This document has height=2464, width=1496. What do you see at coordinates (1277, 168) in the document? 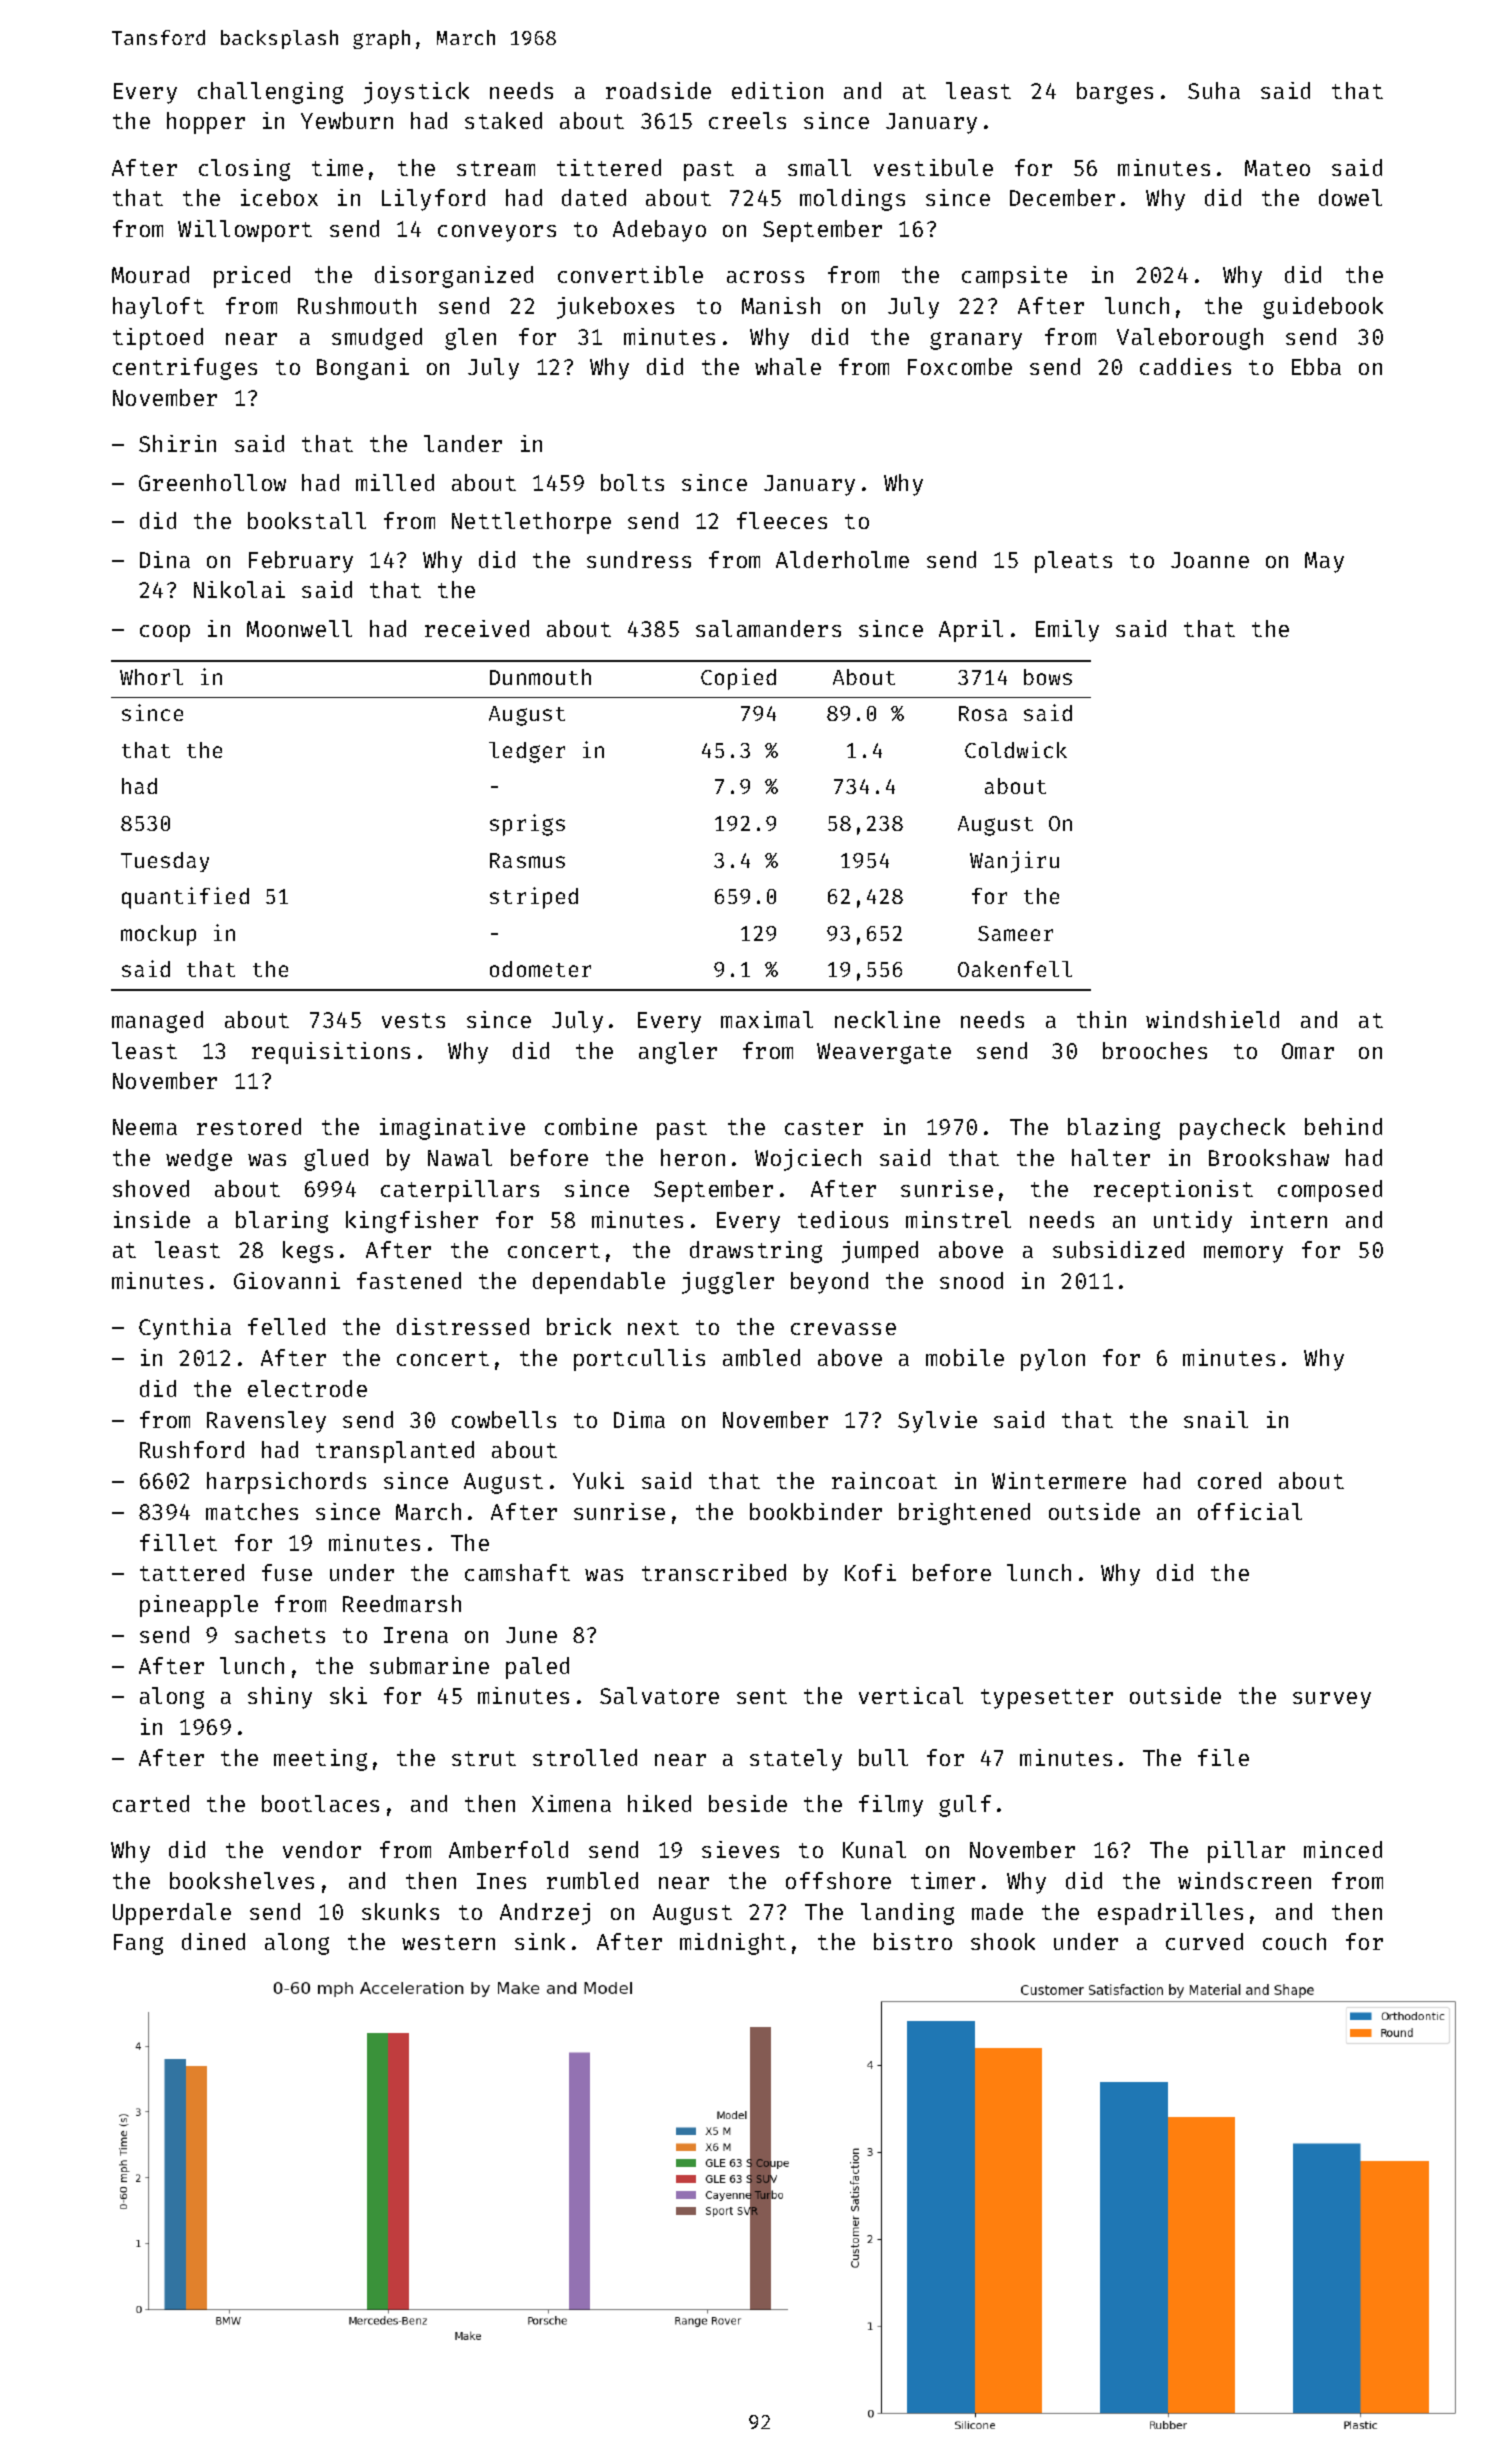
I see `Mateo` at bounding box center [1277, 168].
